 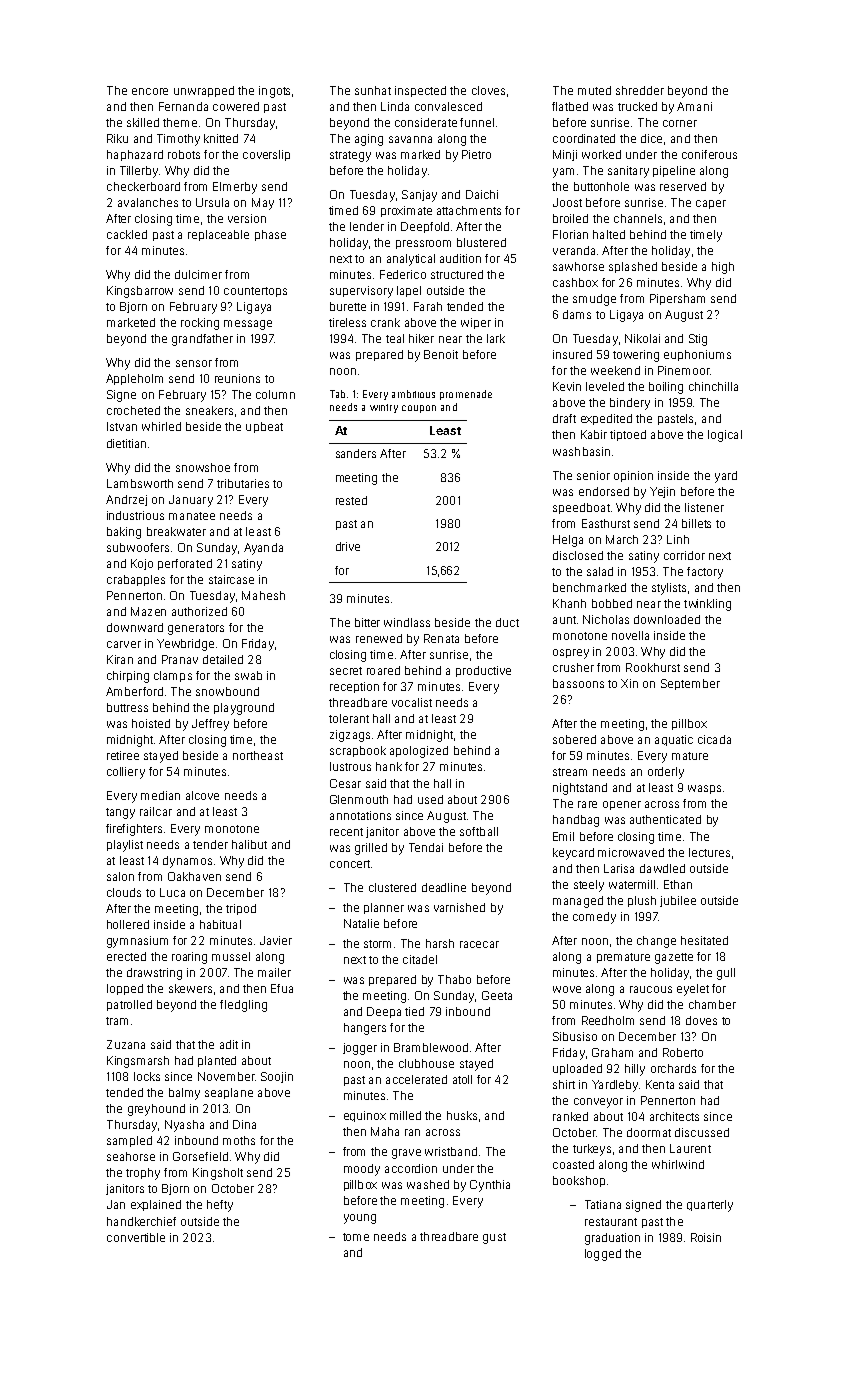 What do you see at coordinates (612, 1239) in the image?
I see `graduation` at bounding box center [612, 1239].
